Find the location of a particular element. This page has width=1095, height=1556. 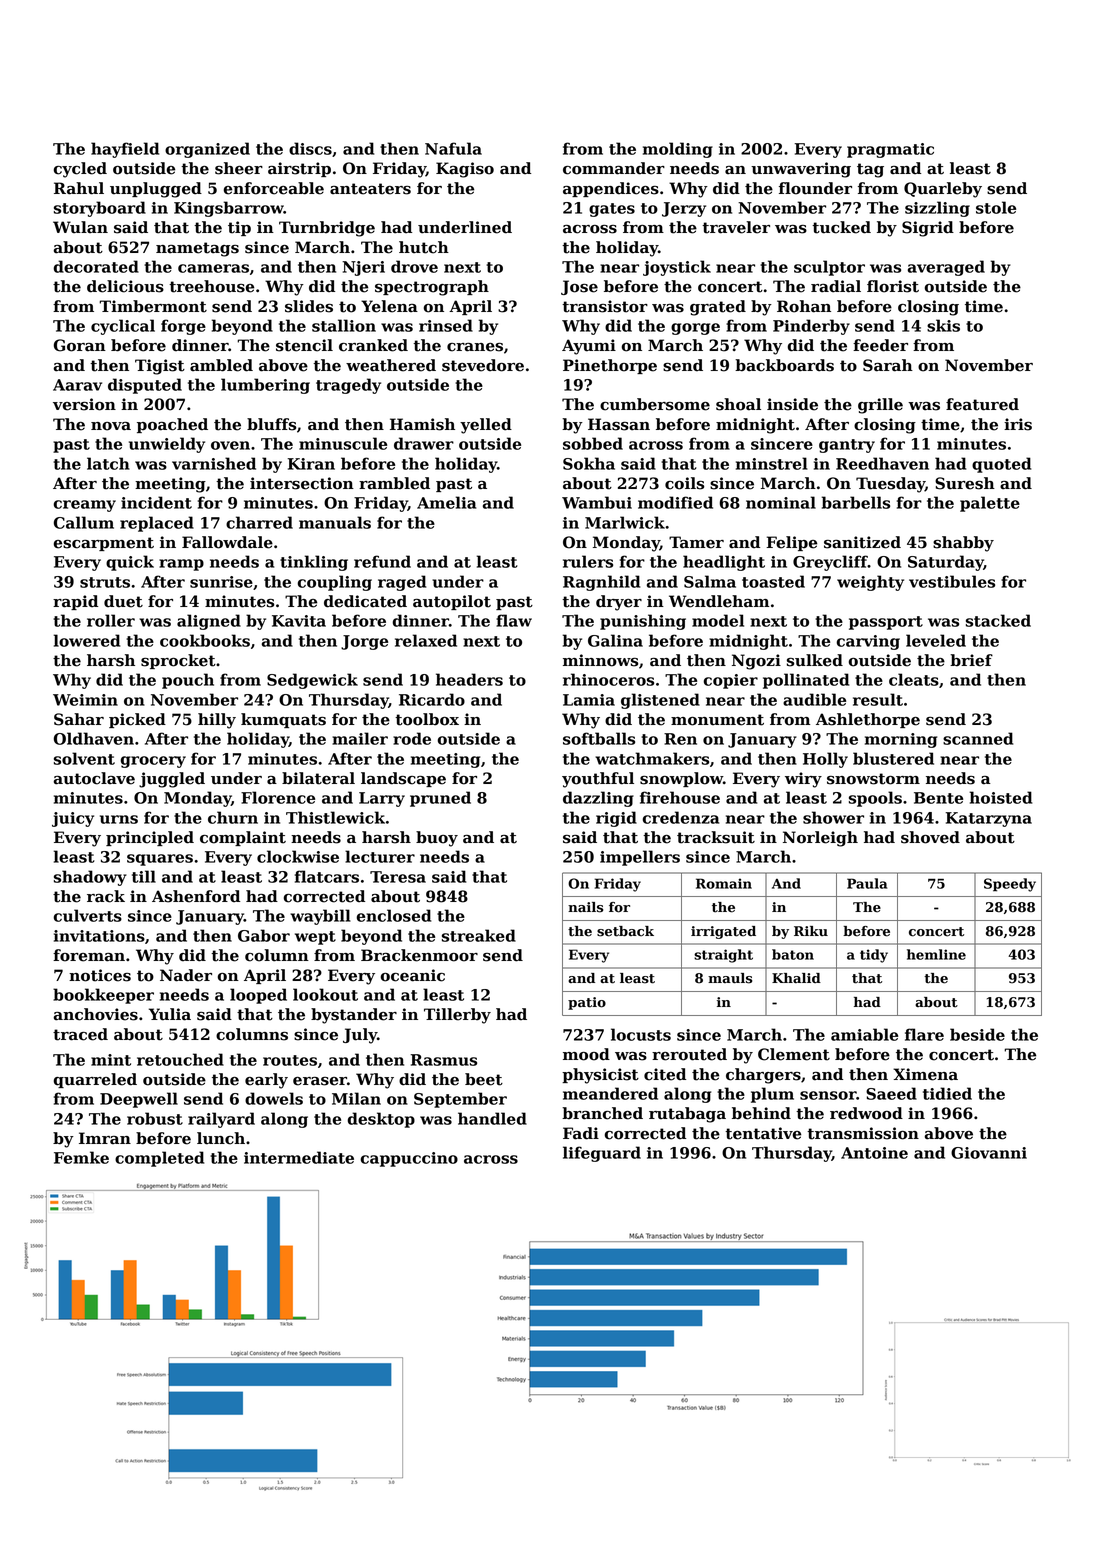

brief is located at coordinates (971, 660).
